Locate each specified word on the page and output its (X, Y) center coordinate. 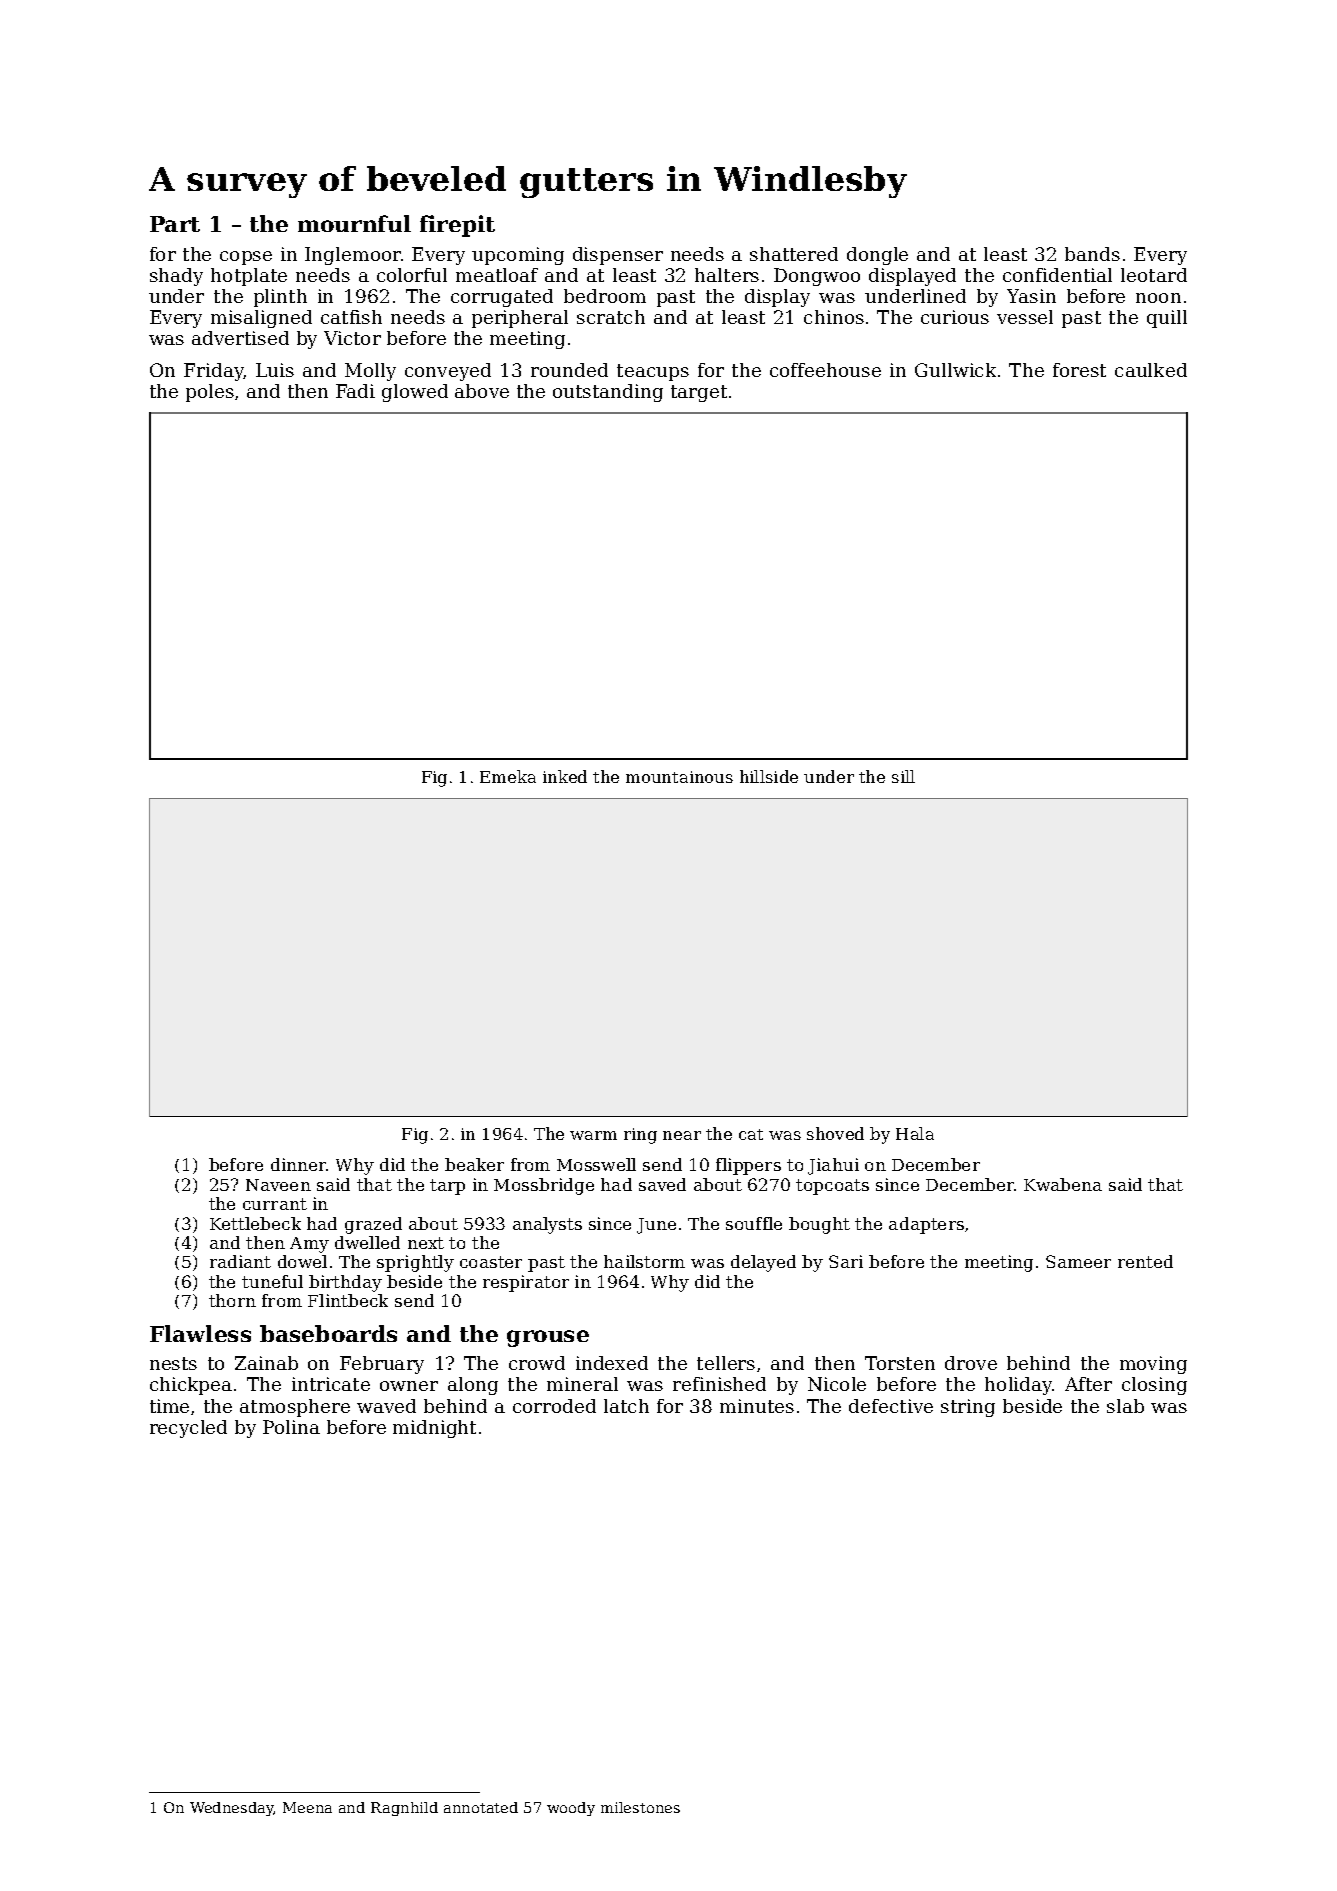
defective (891, 1406)
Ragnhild (404, 1809)
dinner (299, 1164)
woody (571, 1809)
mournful (354, 223)
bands (1092, 254)
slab (1125, 1406)
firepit (457, 226)
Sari (846, 1261)
